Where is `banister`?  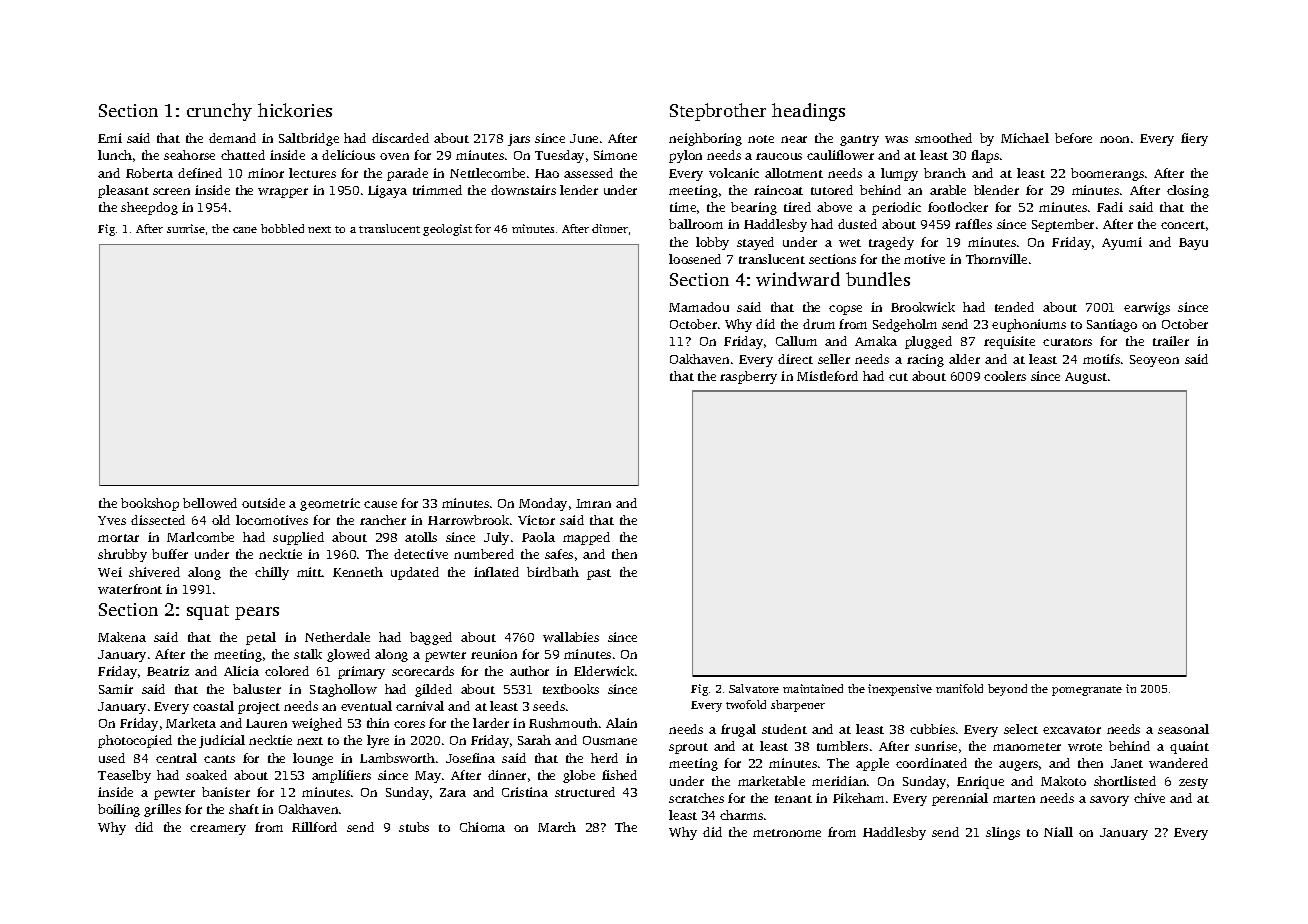 banister is located at coordinates (226, 792).
